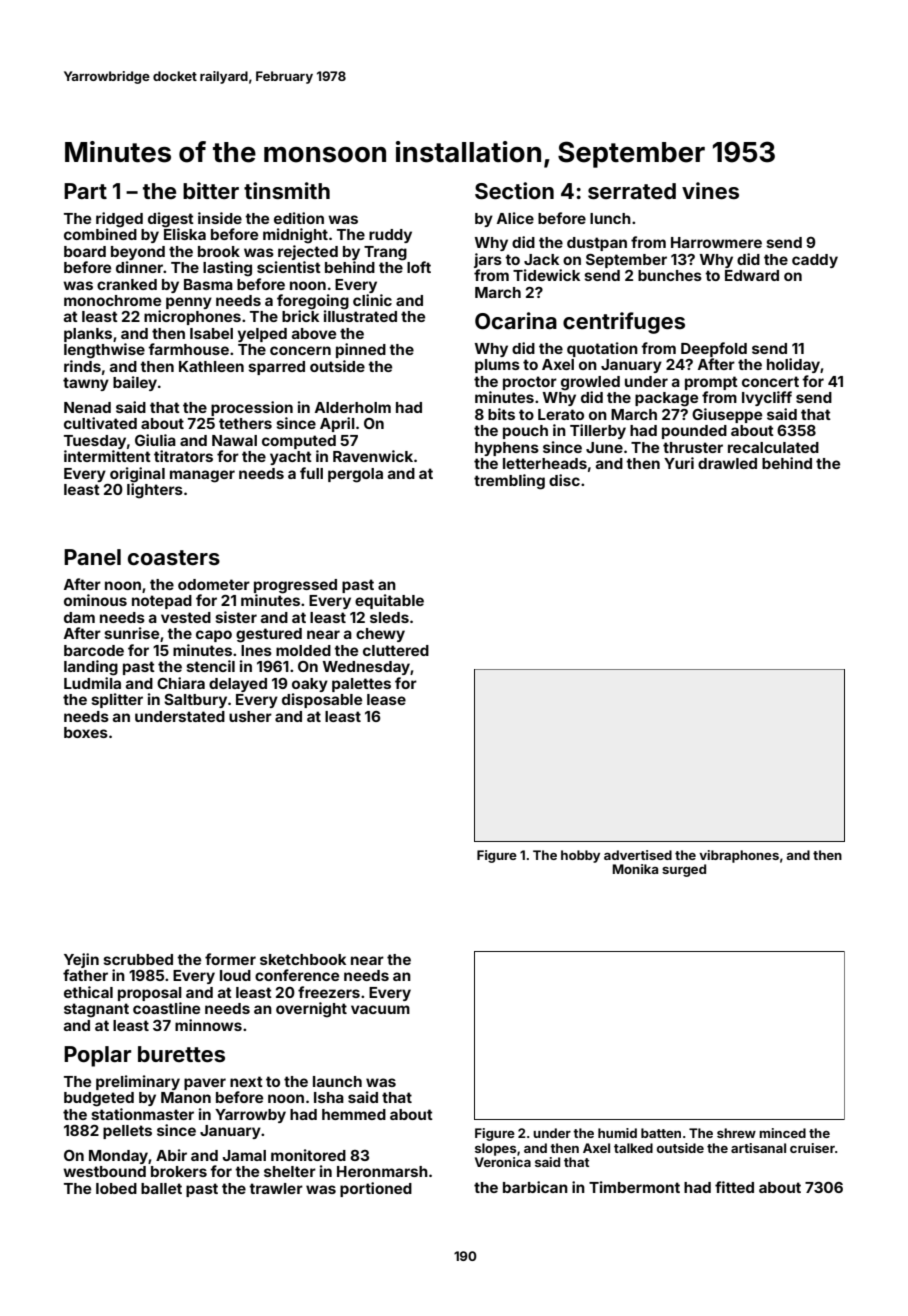 This document has height=1316, width=908. Describe the element at coordinates (419, 267) in the document. I see `loft` at that location.
